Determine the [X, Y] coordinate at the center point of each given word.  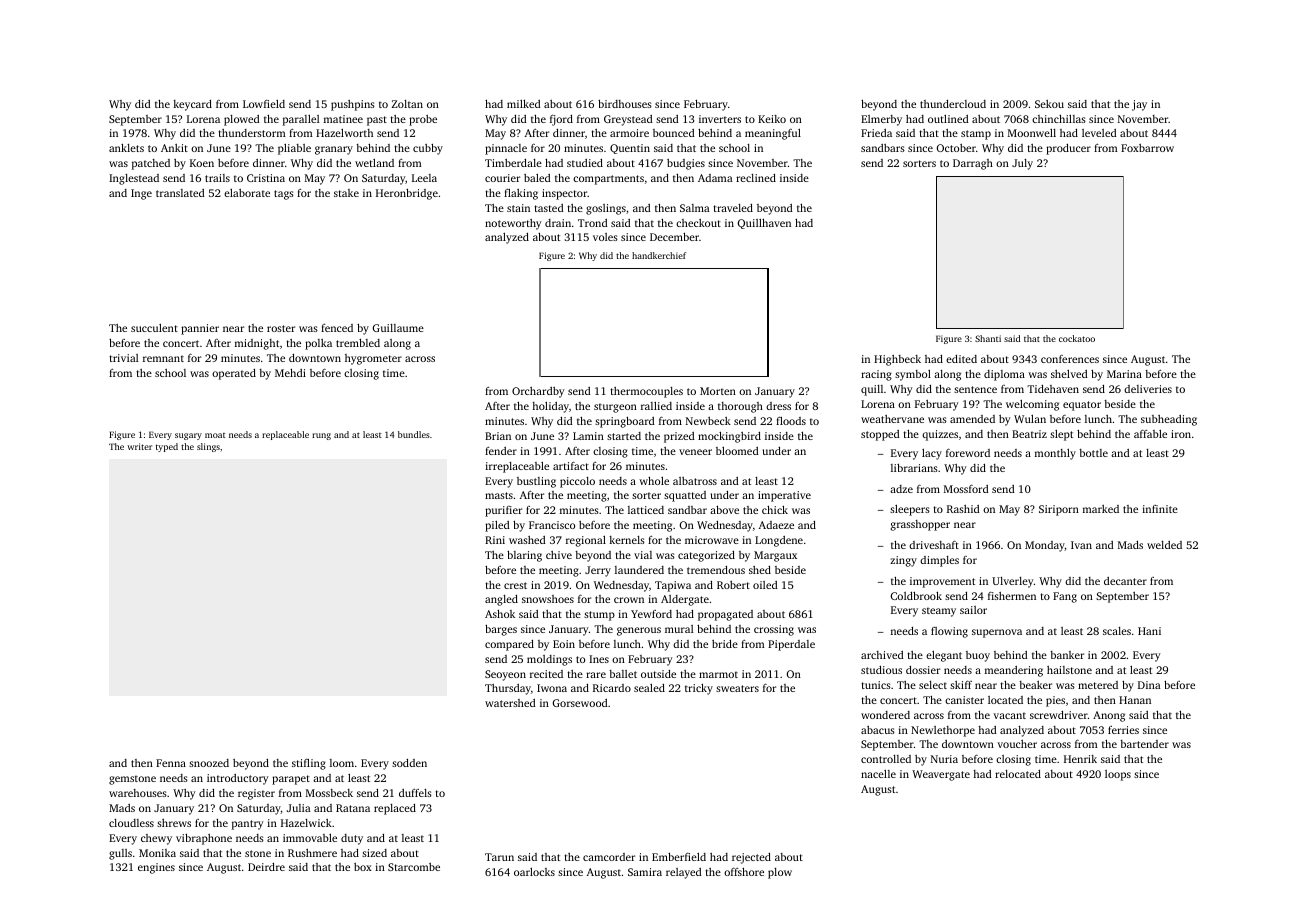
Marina [1124, 374]
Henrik [1080, 759]
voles [605, 237]
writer [139, 446]
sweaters [737, 688]
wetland [374, 163]
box [363, 867]
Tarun [499, 857]
